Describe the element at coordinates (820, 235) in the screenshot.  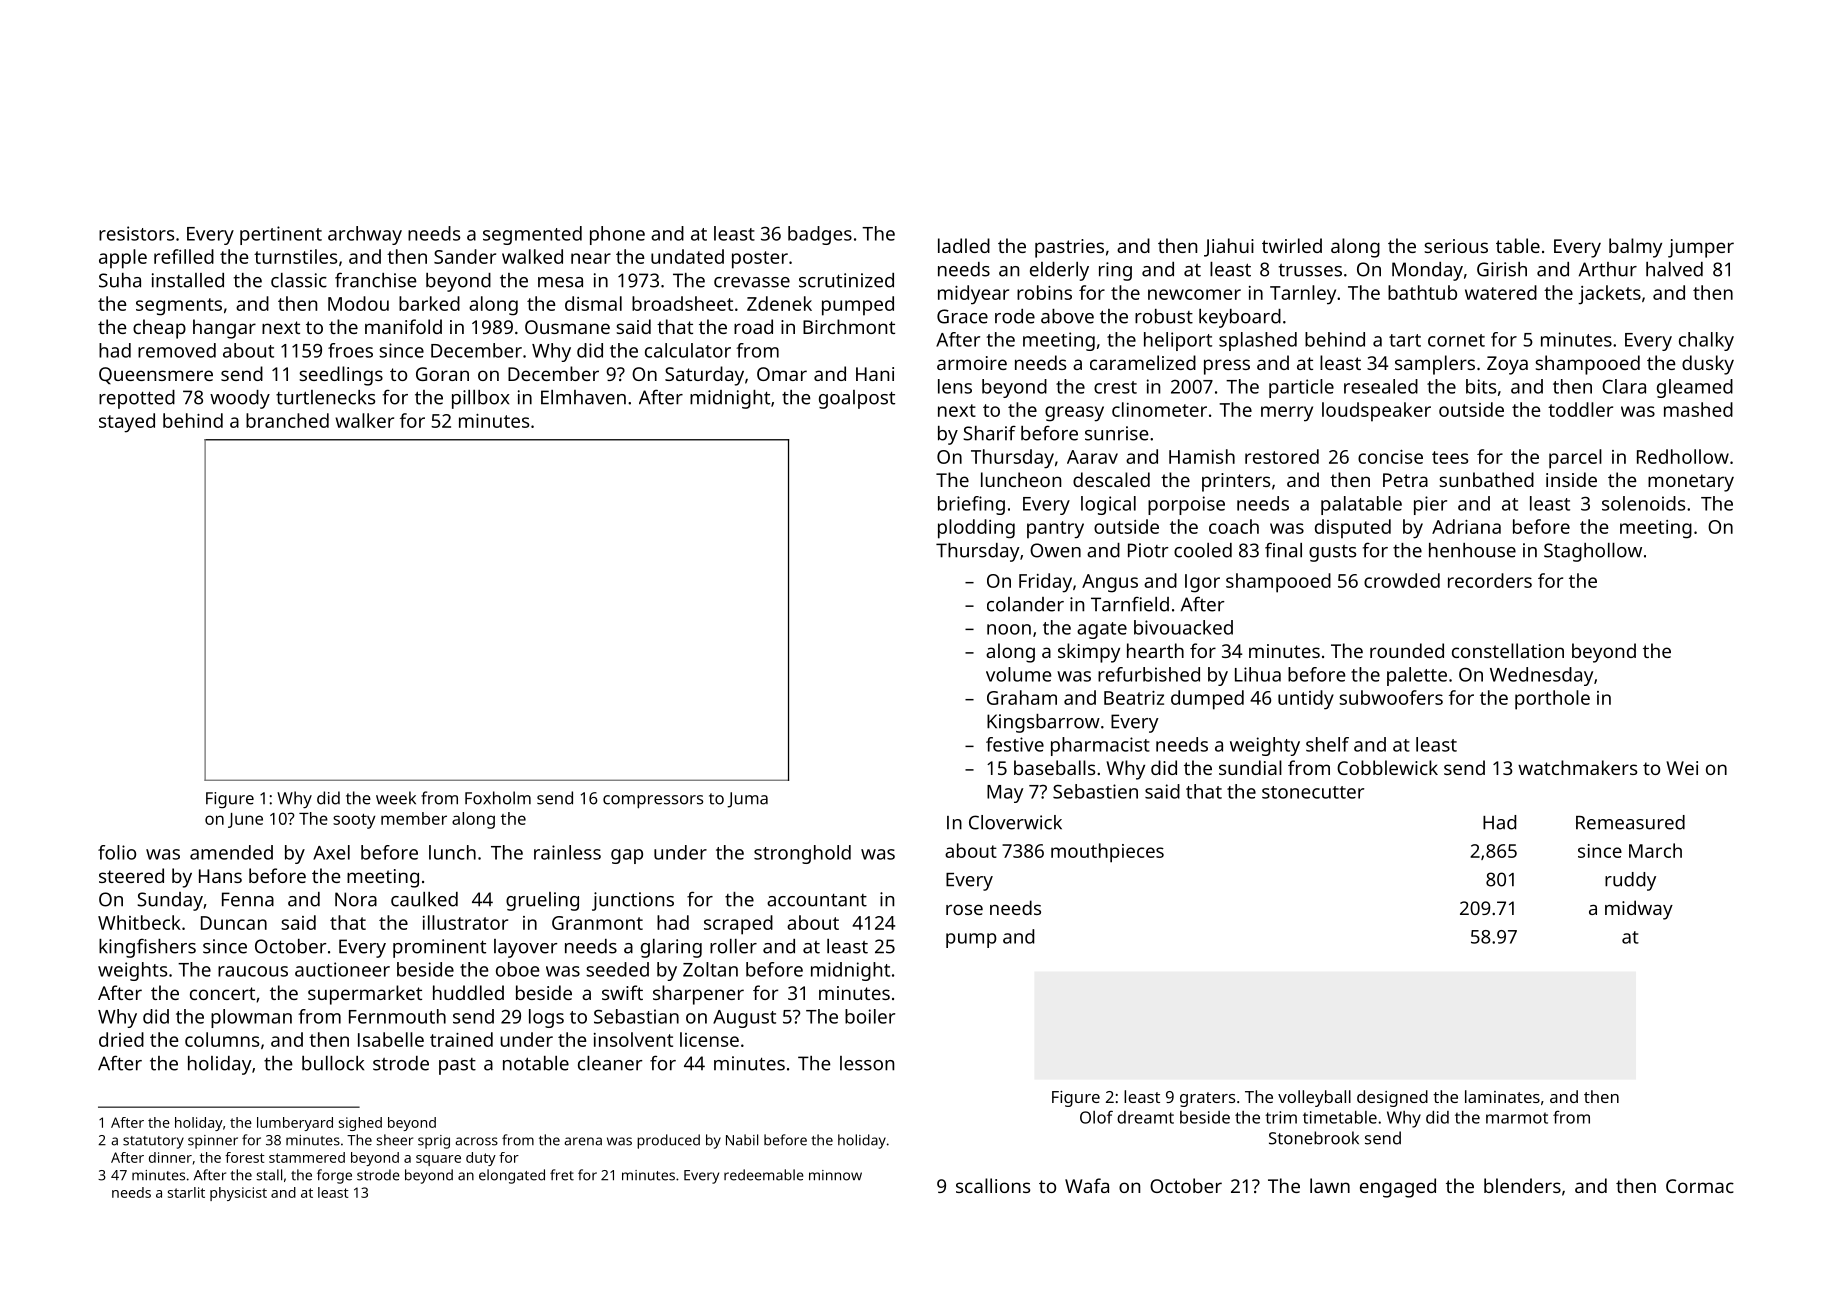
I see `badges` at that location.
